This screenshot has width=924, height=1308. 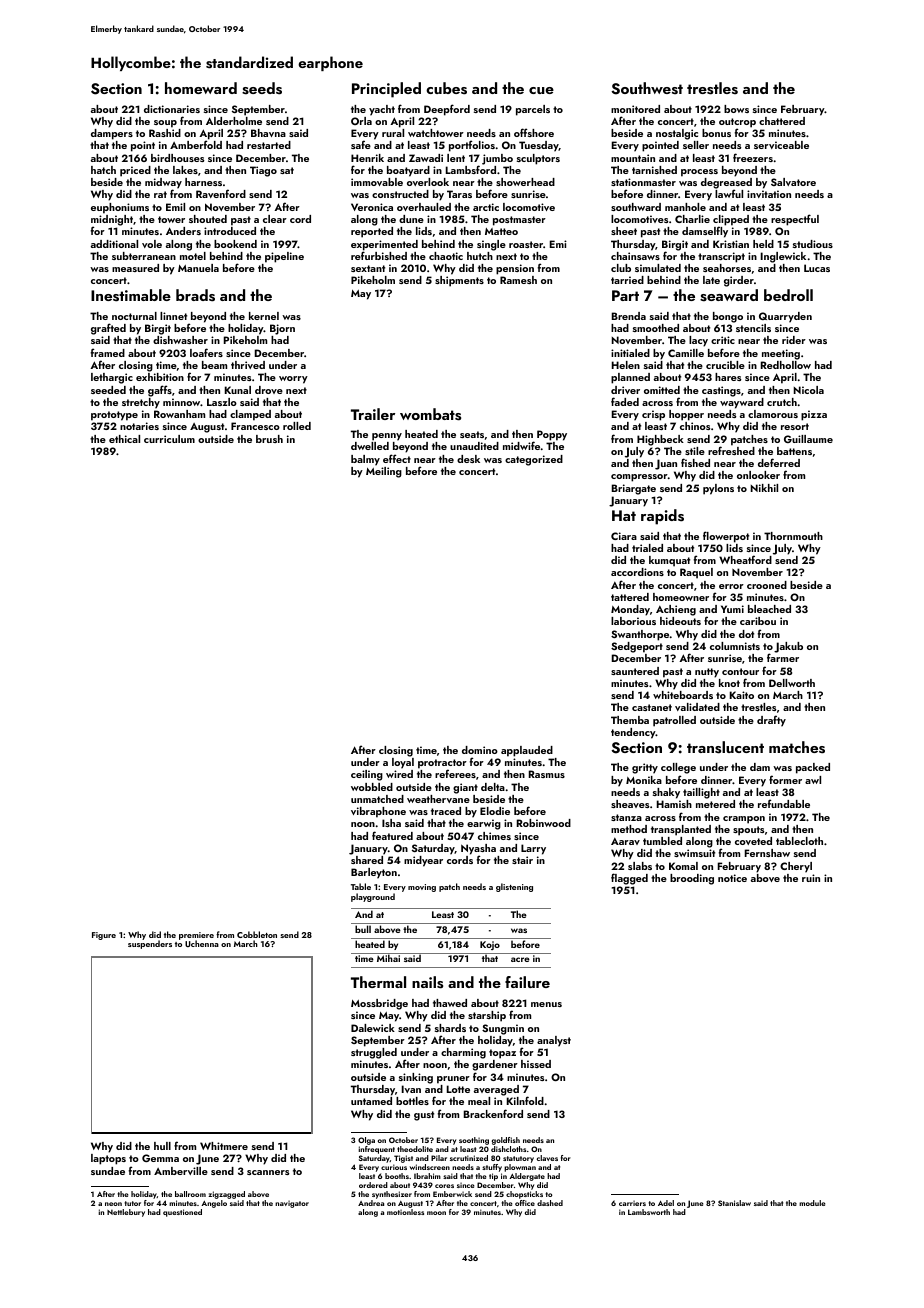 What do you see at coordinates (112, 134) in the screenshot?
I see `dampers` at bounding box center [112, 134].
